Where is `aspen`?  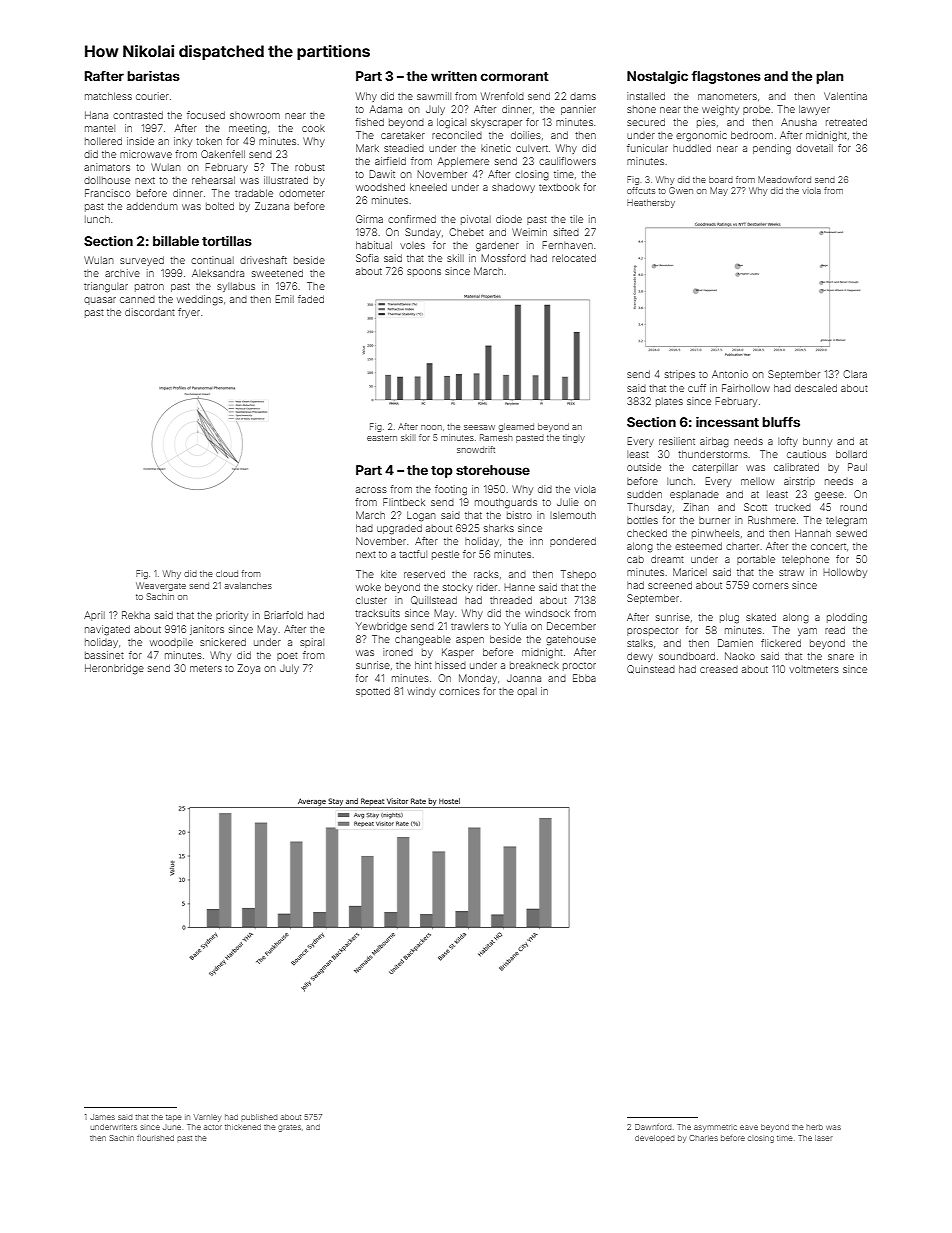
aspen is located at coordinates (470, 641).
